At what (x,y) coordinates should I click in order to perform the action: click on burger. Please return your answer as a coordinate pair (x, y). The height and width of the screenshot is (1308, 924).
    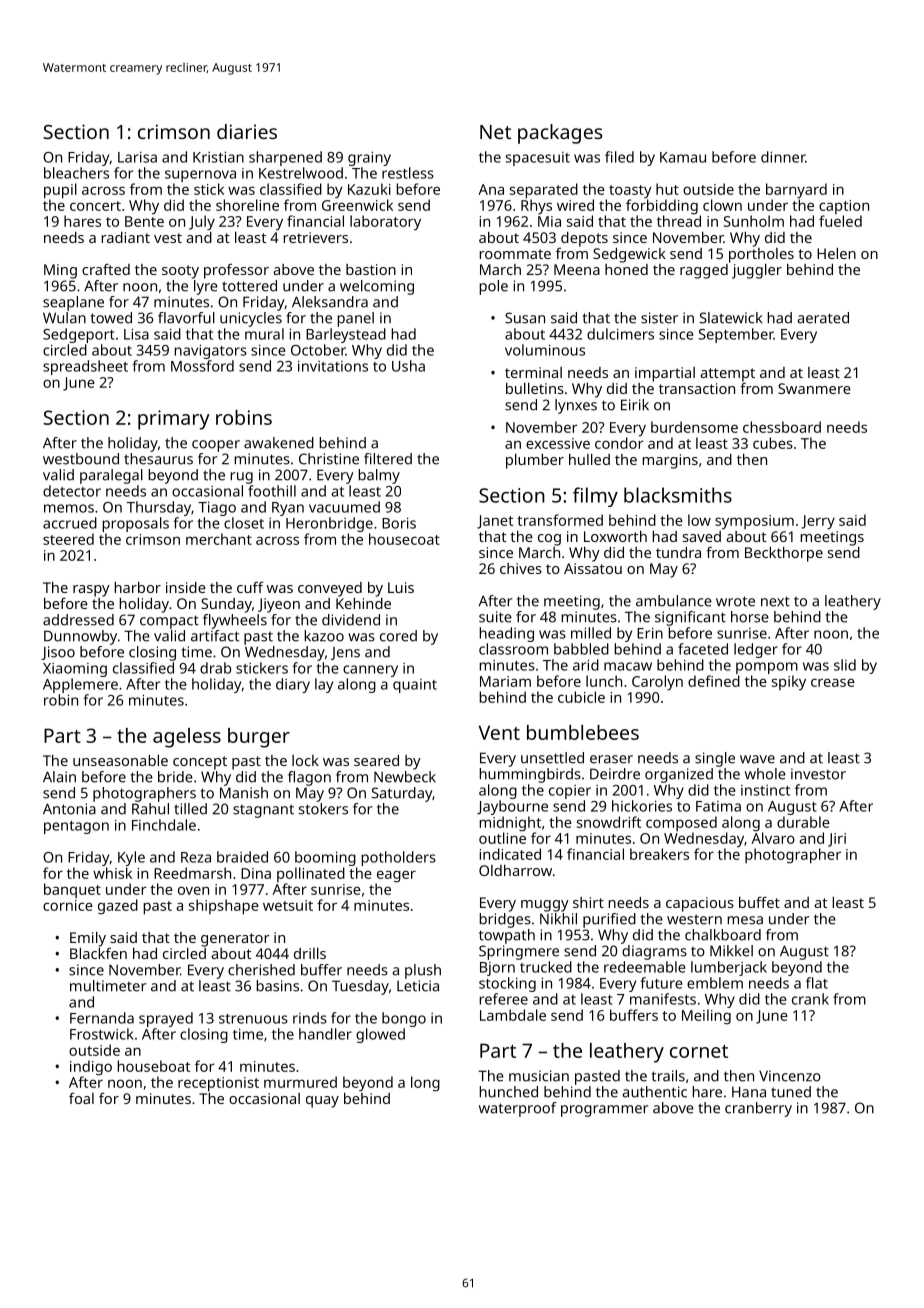
    Looking at the image, I should click on (259, 738).
